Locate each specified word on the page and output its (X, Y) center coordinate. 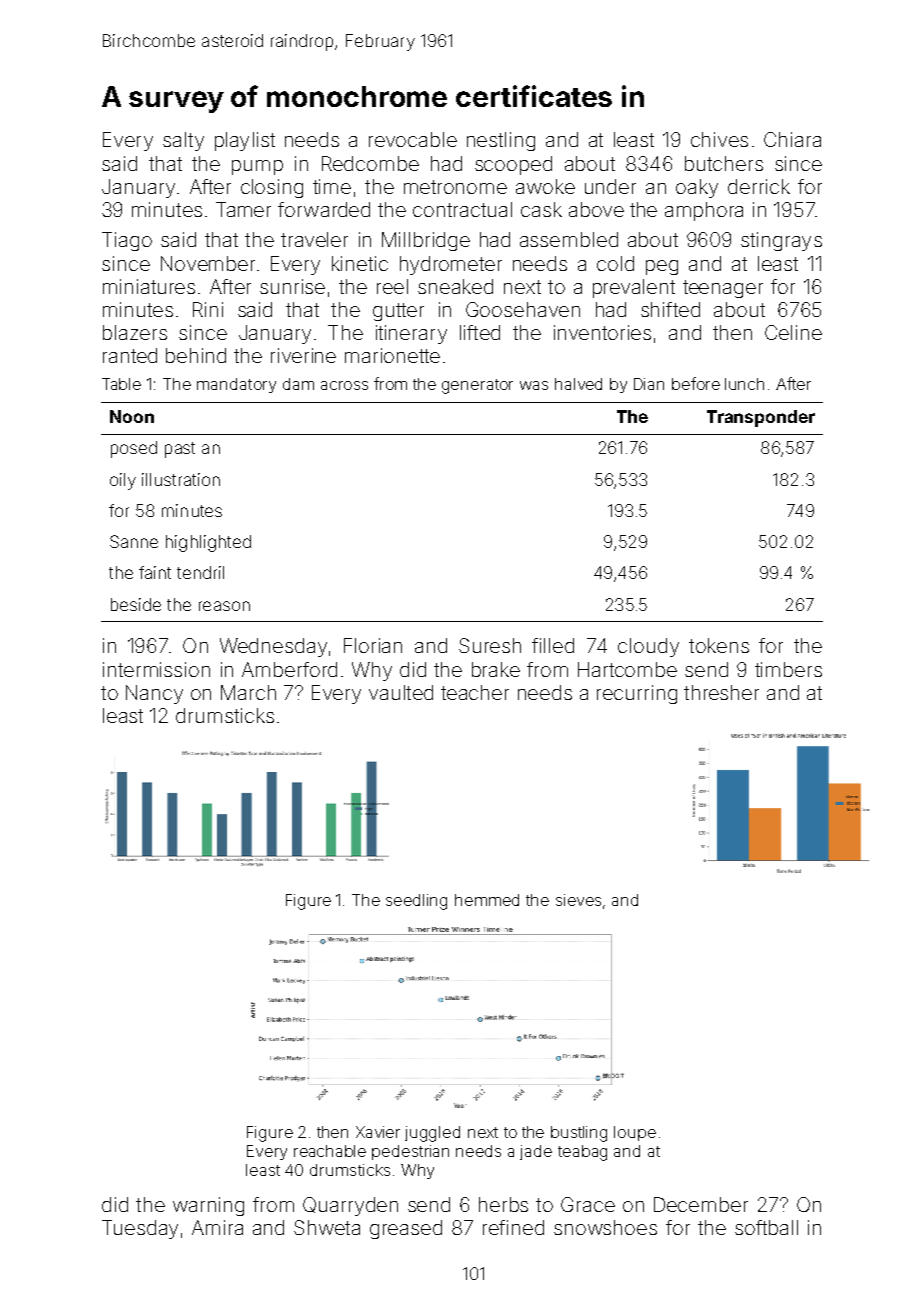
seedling (416, 902)
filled (553, 645)
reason (224, 606)
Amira (217, 1227)
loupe (635, 1133)
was (534, 385)
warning (208, 1206)
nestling (501, 141)
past (180, 450)
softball (766, 1227)
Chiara (792, 139)
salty (183, 141)
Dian (649, 384)
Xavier (378, 1132)
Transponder (761, 418)
